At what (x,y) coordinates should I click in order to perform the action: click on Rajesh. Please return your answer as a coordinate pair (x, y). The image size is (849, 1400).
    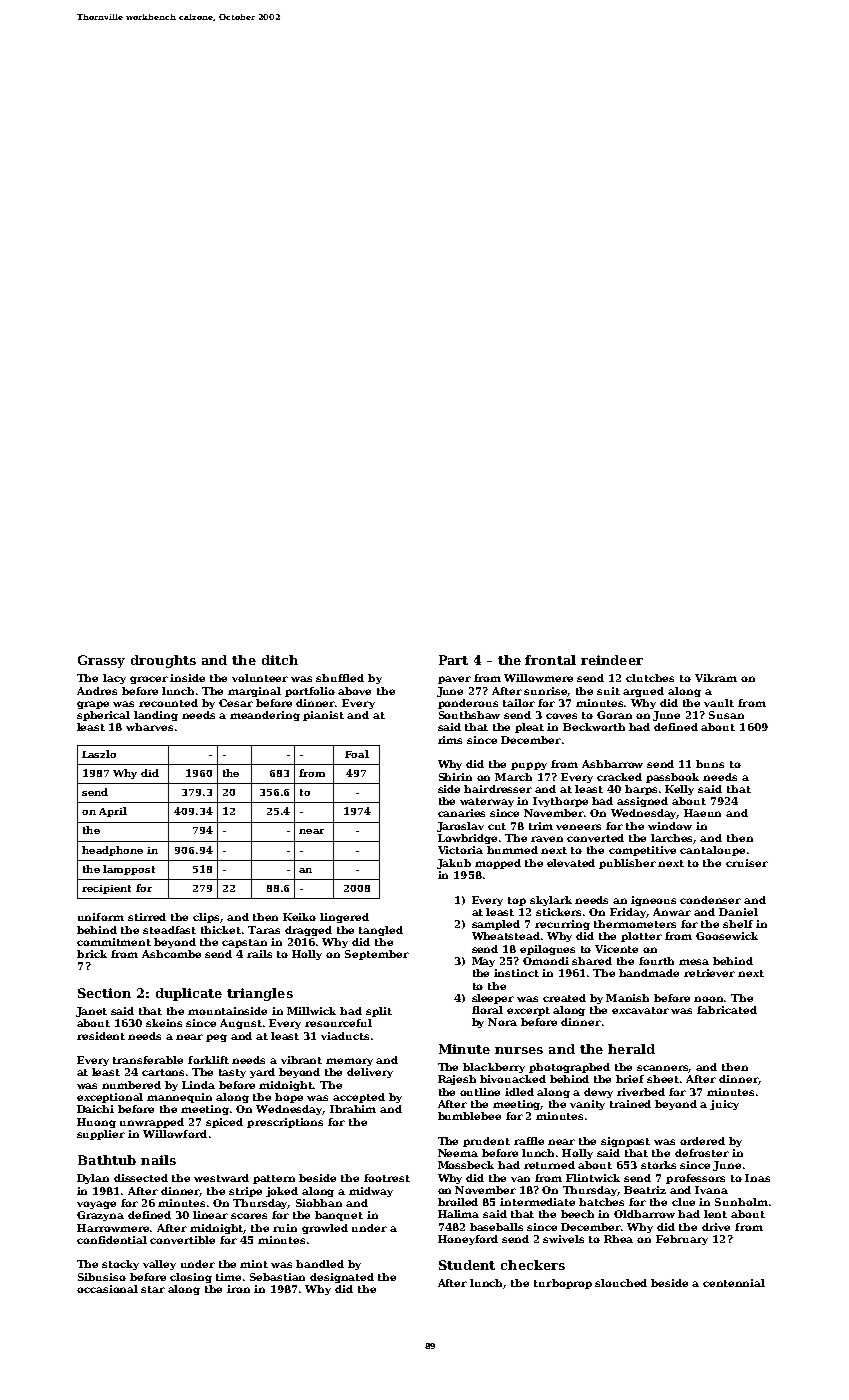
    Looking at the image, I should click on (457, 1080).
